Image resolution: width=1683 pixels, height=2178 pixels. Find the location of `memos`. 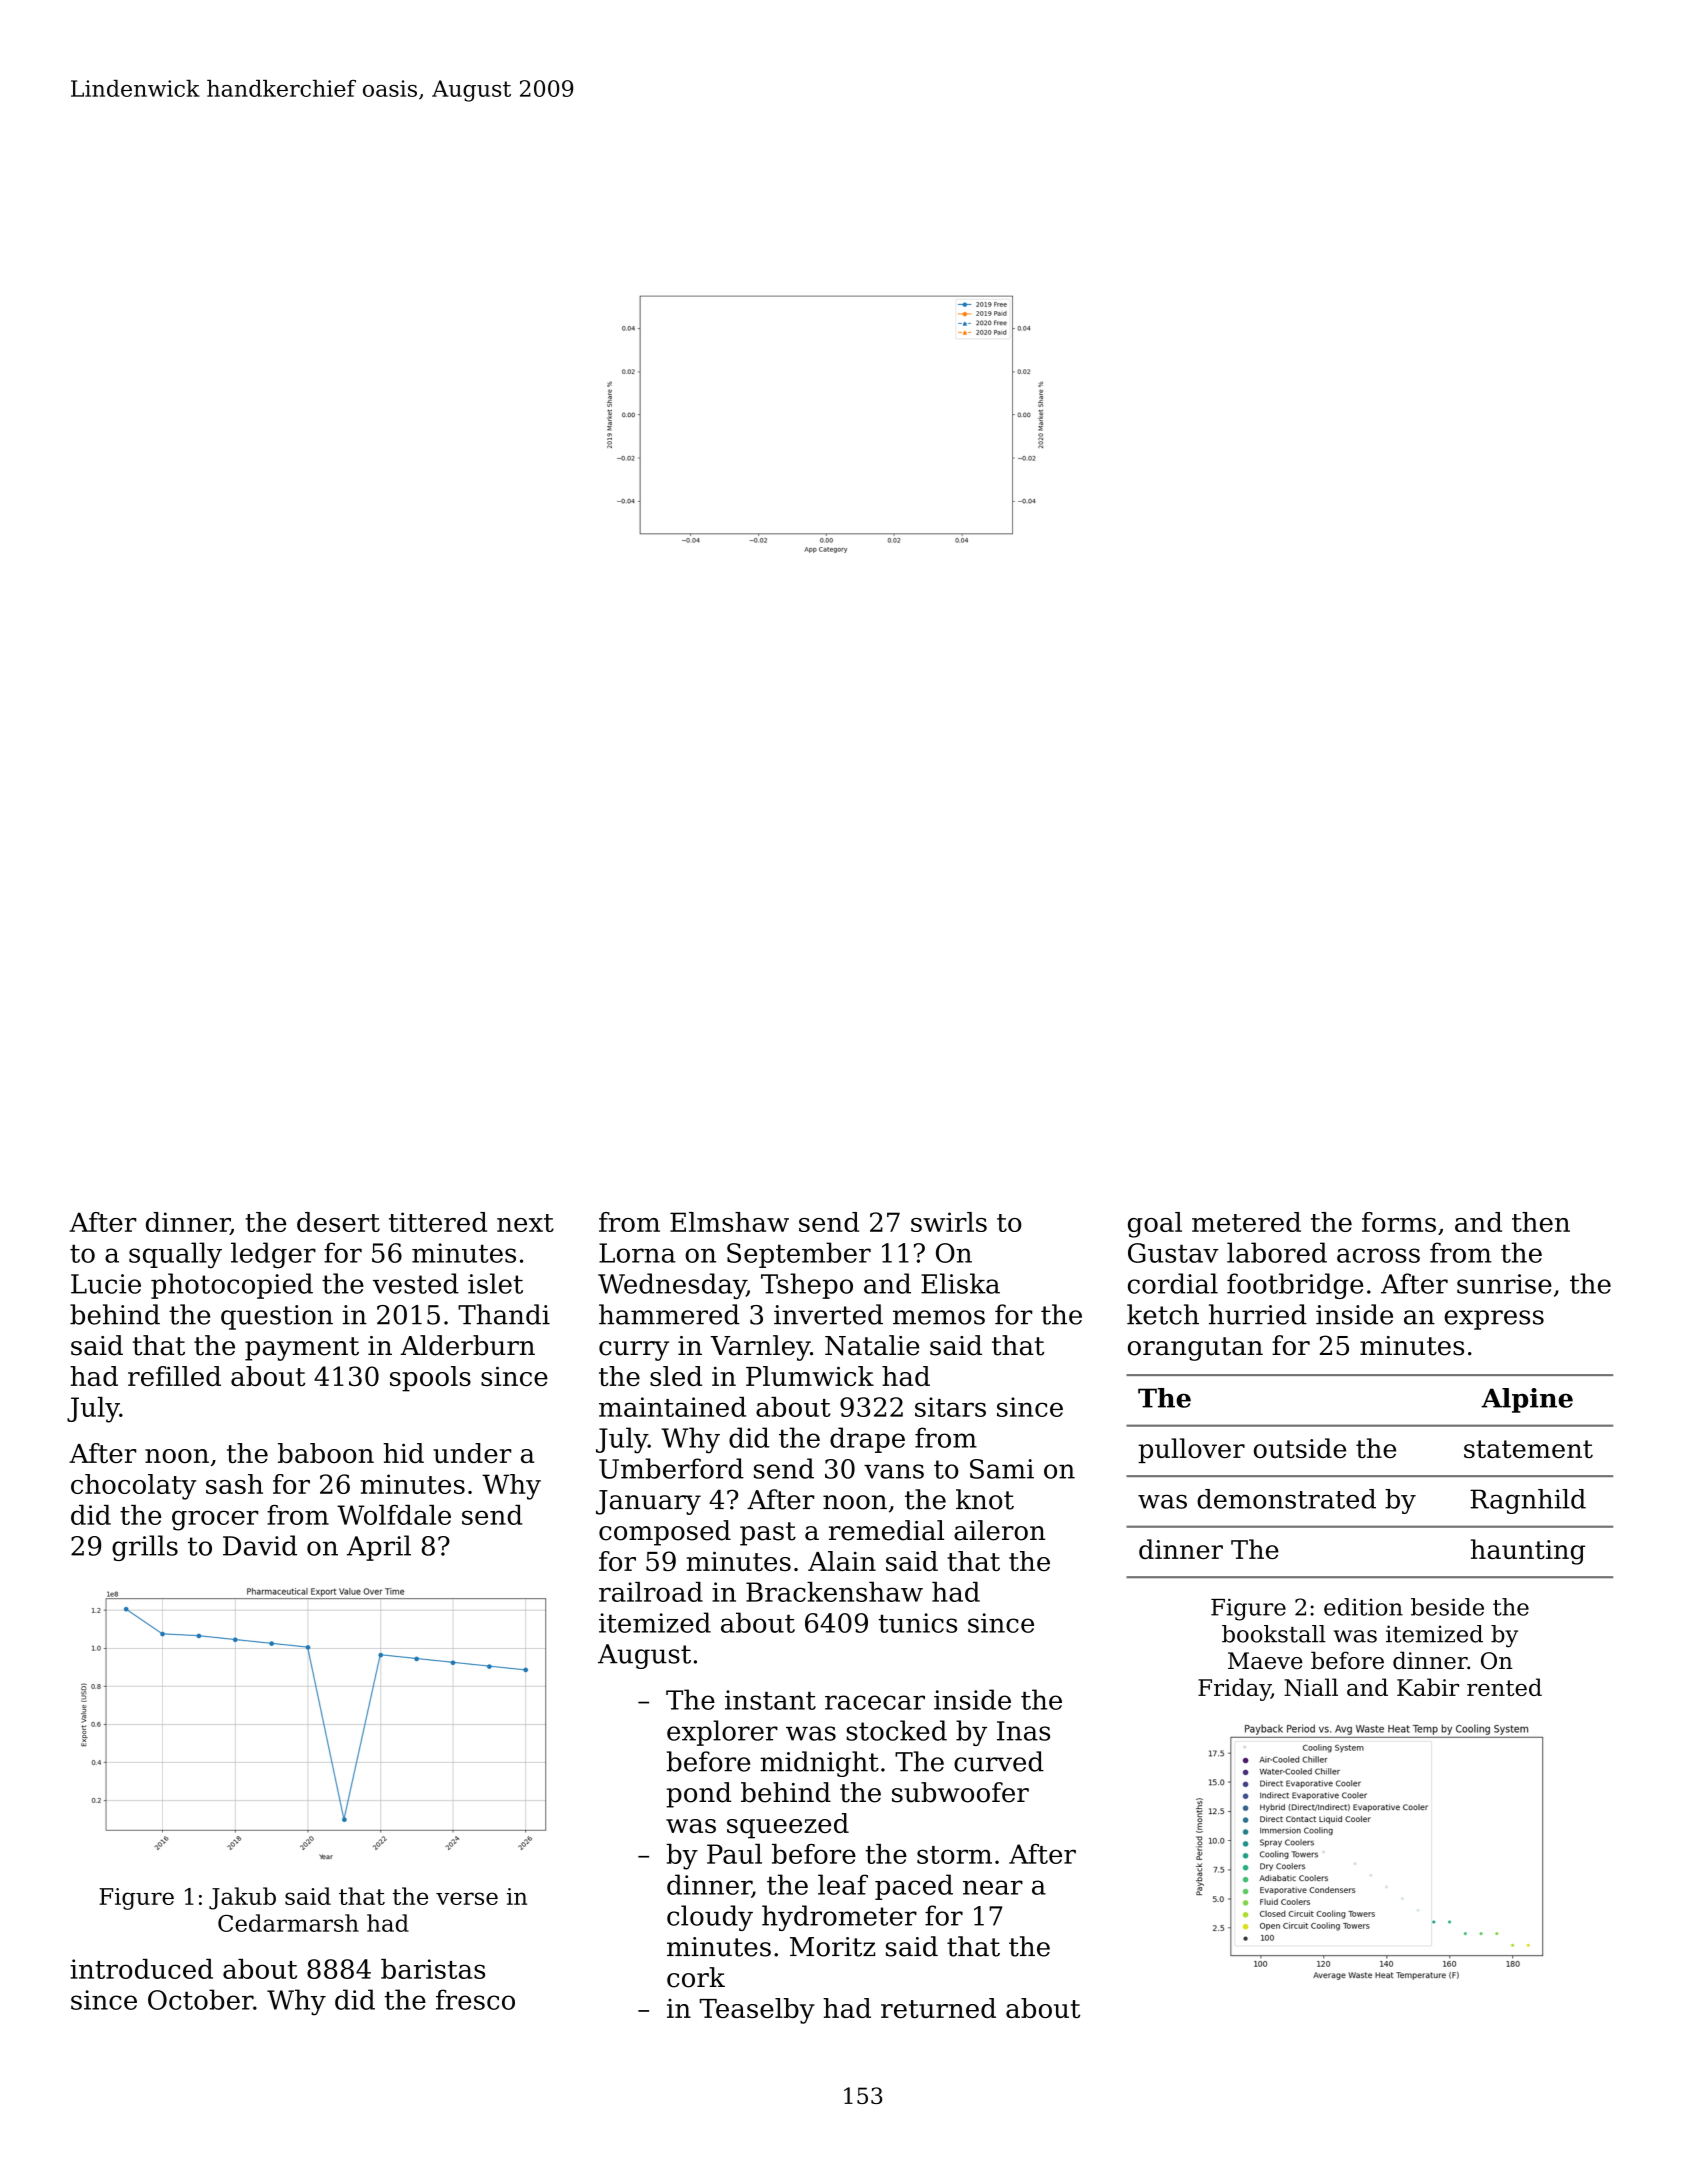

memos is located at coordinates (939, 1317).
